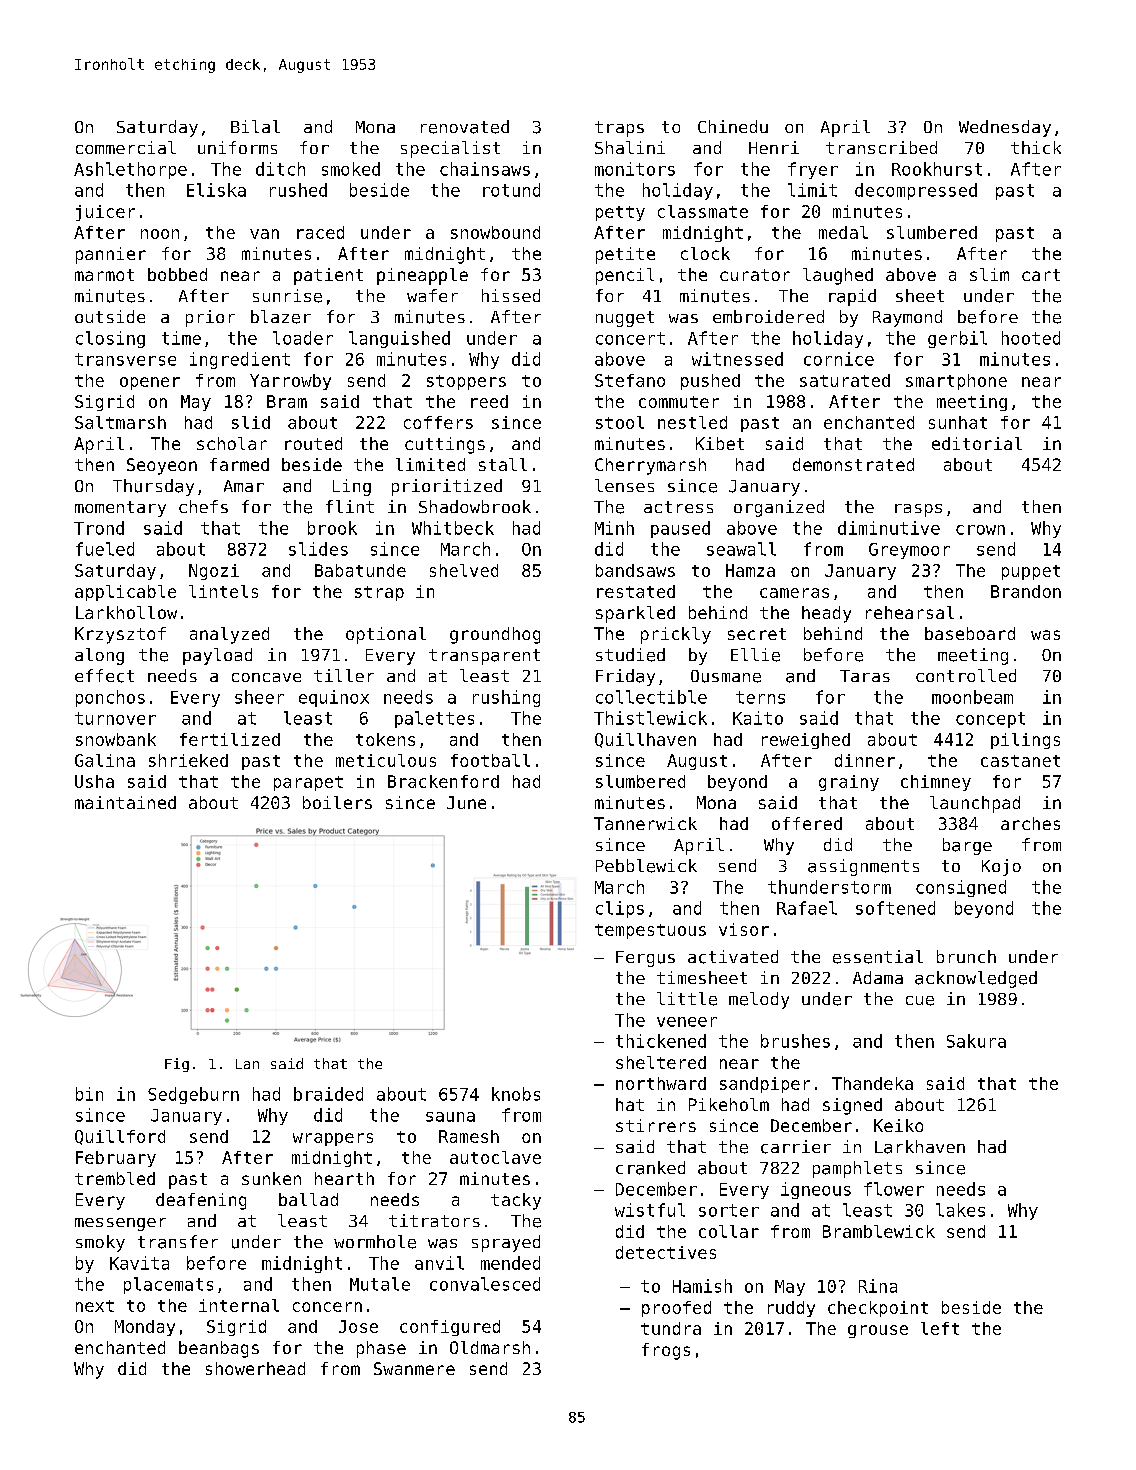  I want to click on curator, so click(755, 275).
